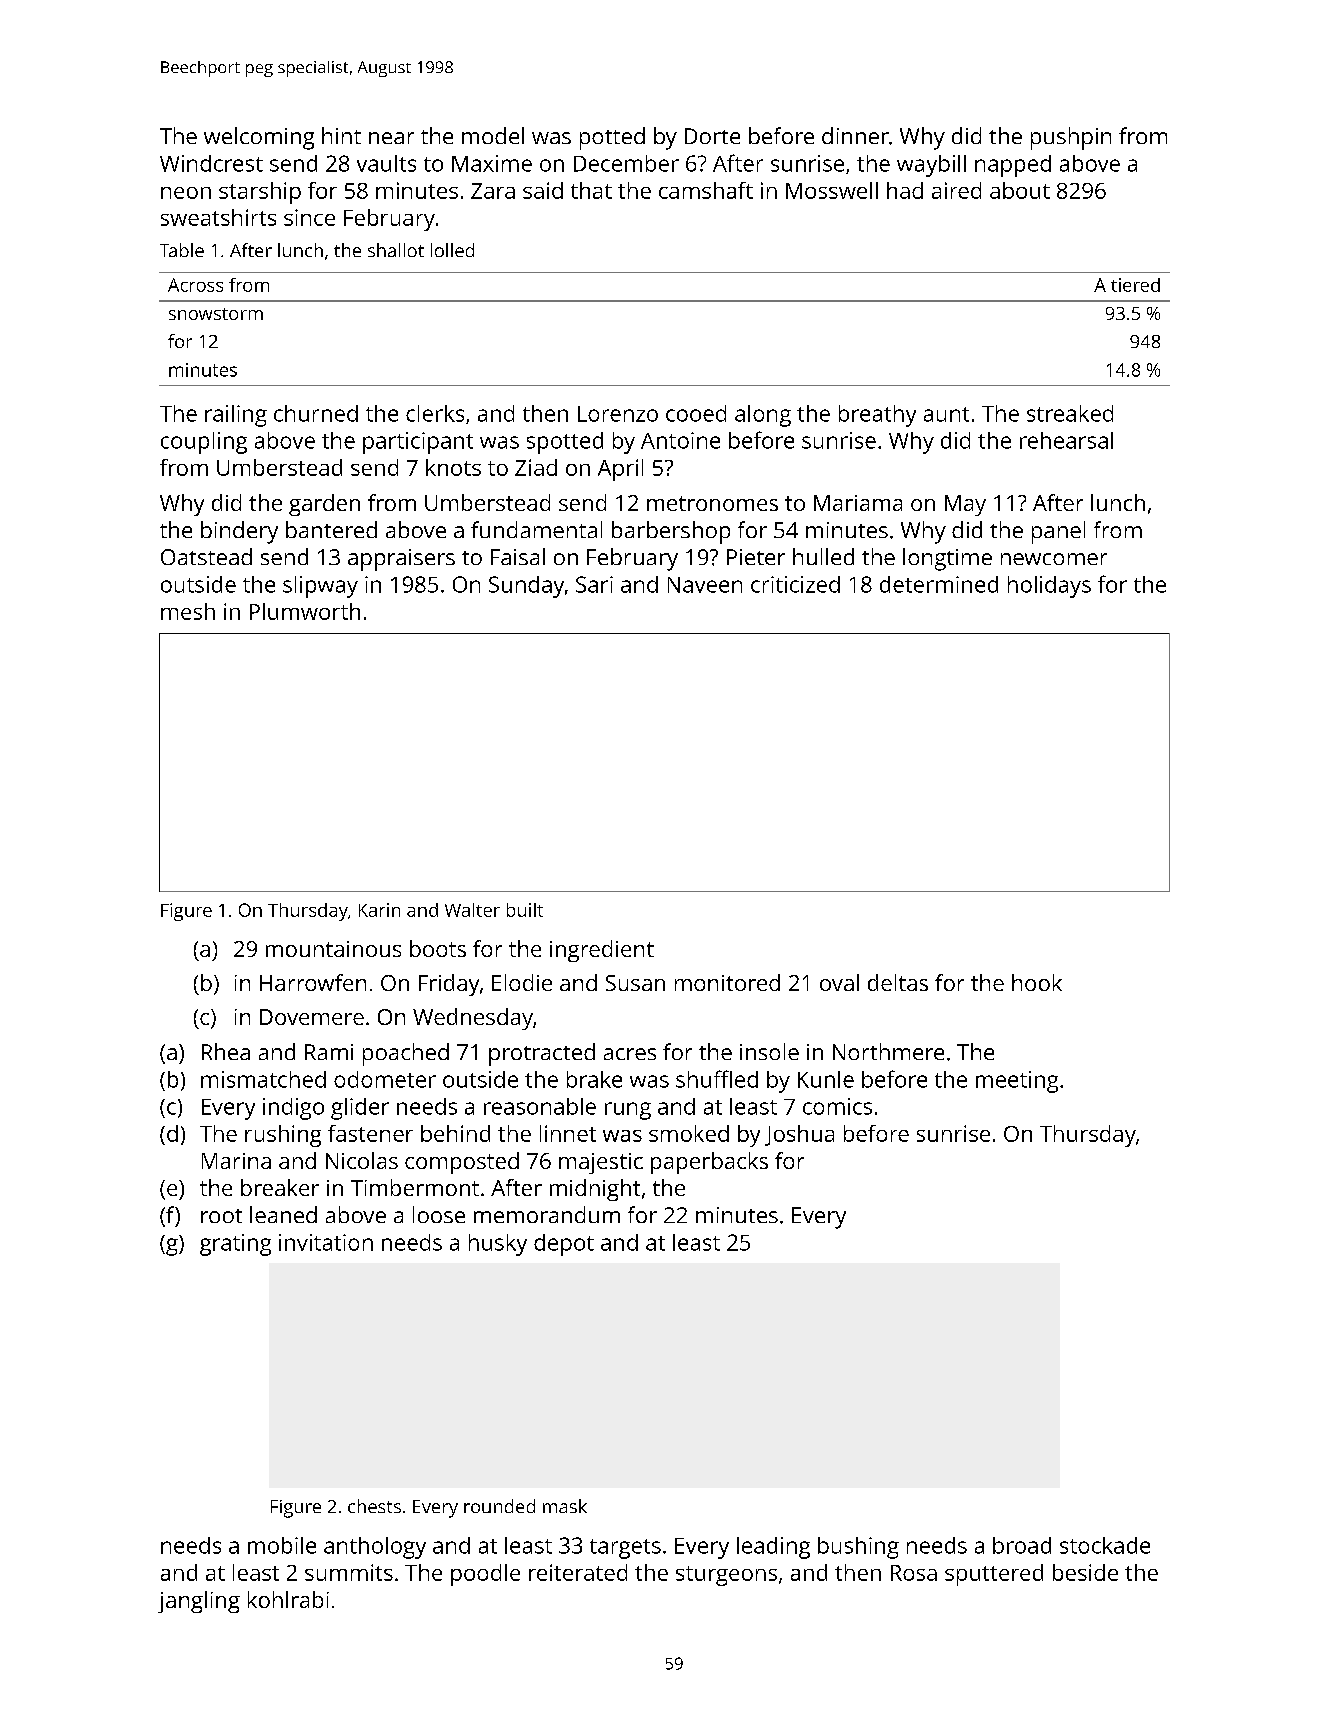 The width and height of the document is (1329, 1720). I want to click on Plumworth, so click(305, 611).
